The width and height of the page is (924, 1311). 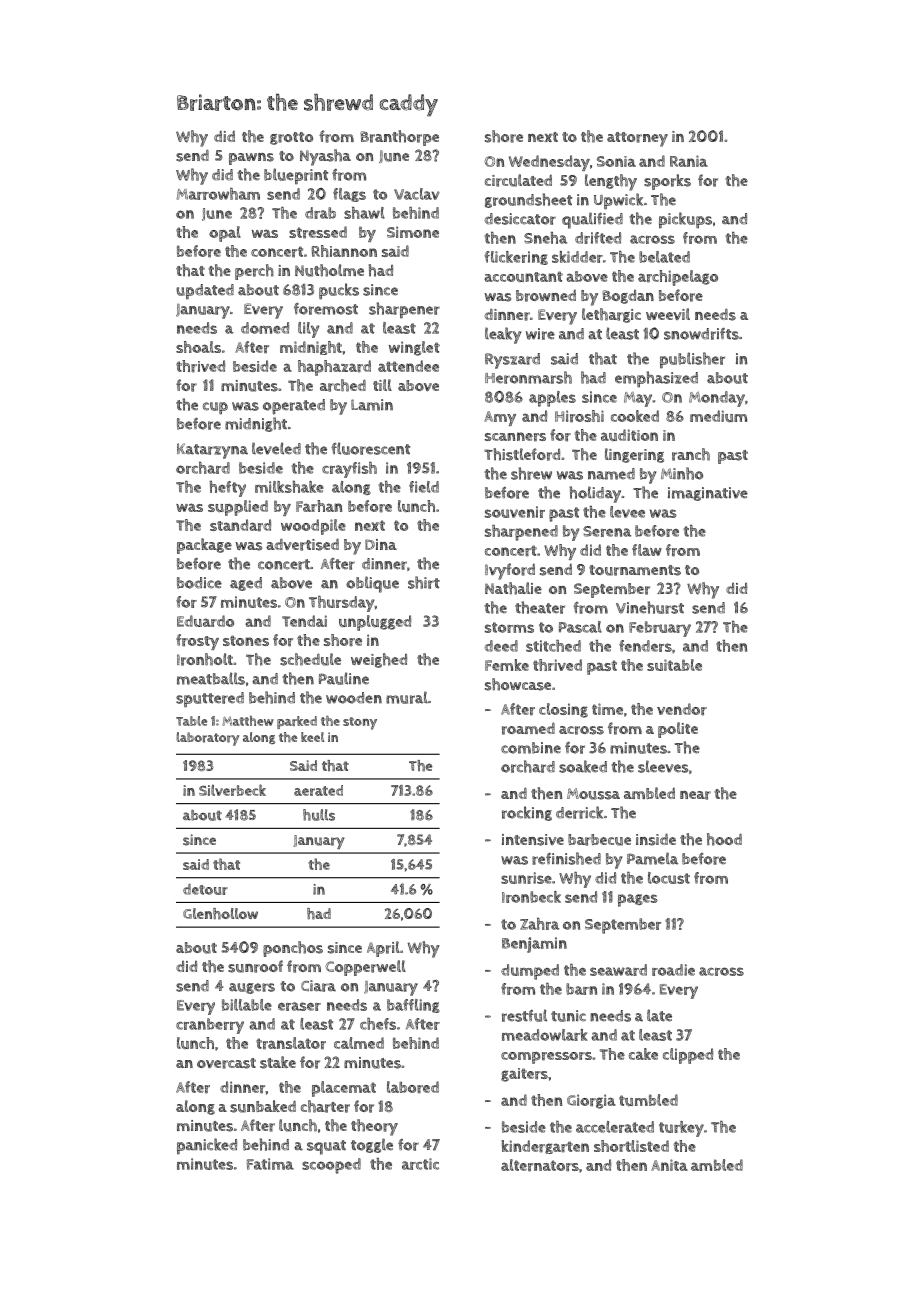 What do you see at coordinates (205, 889) in the page?
I see `detour` at bounding box center [205, 889].
